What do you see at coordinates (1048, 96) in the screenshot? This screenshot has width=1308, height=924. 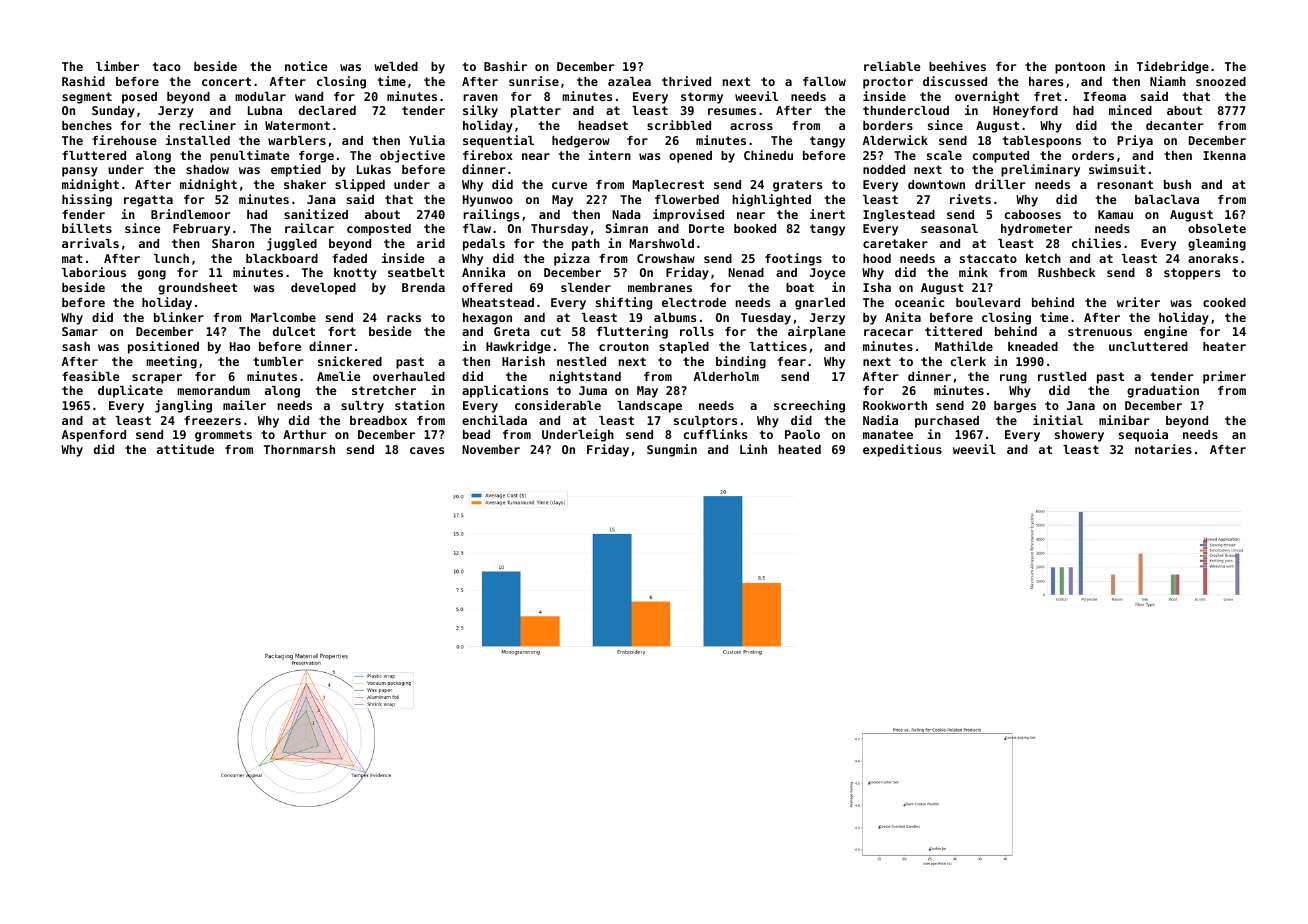 I see `fret` at bounding box center [1048, 96].
